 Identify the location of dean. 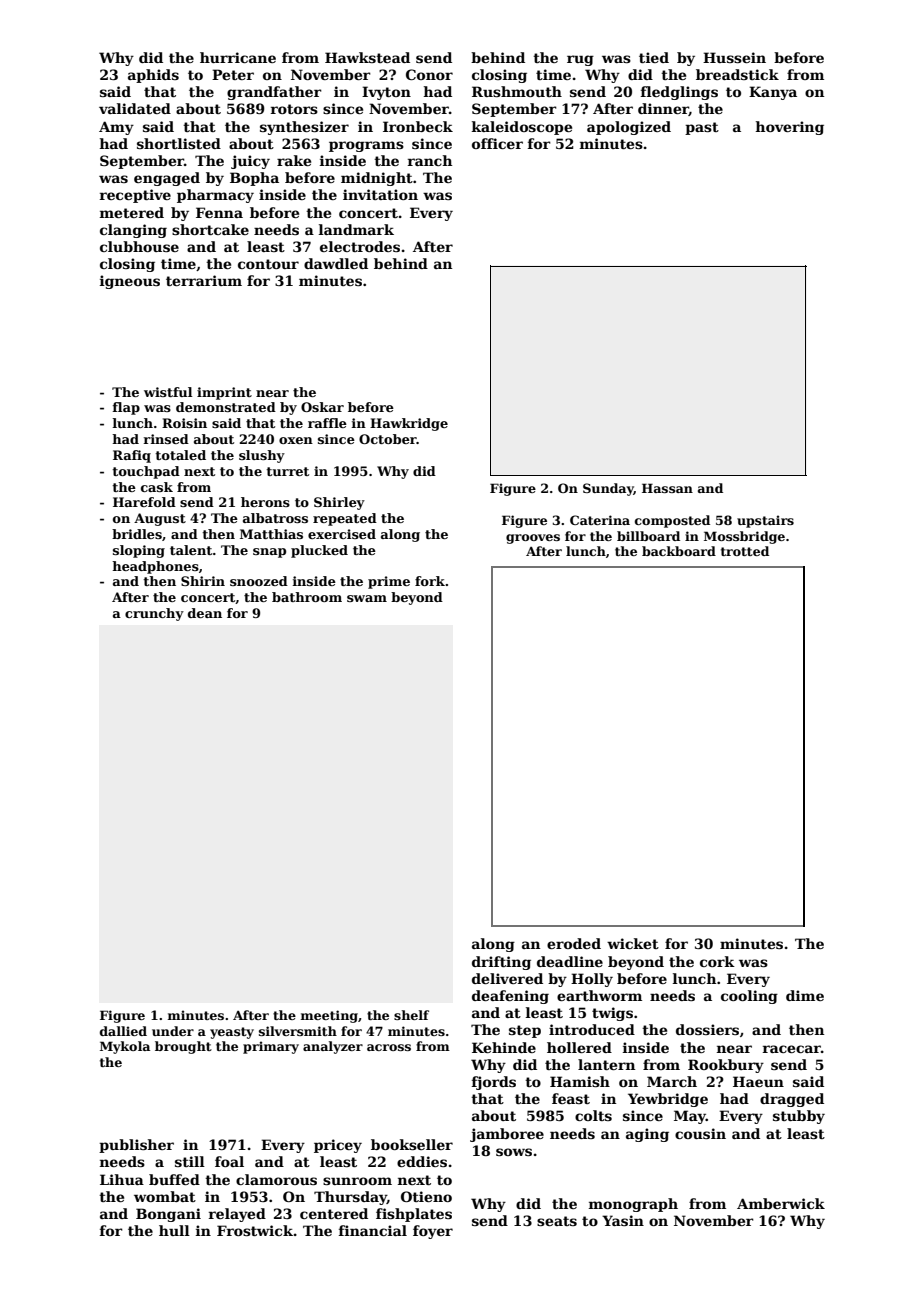
(205, 613).
